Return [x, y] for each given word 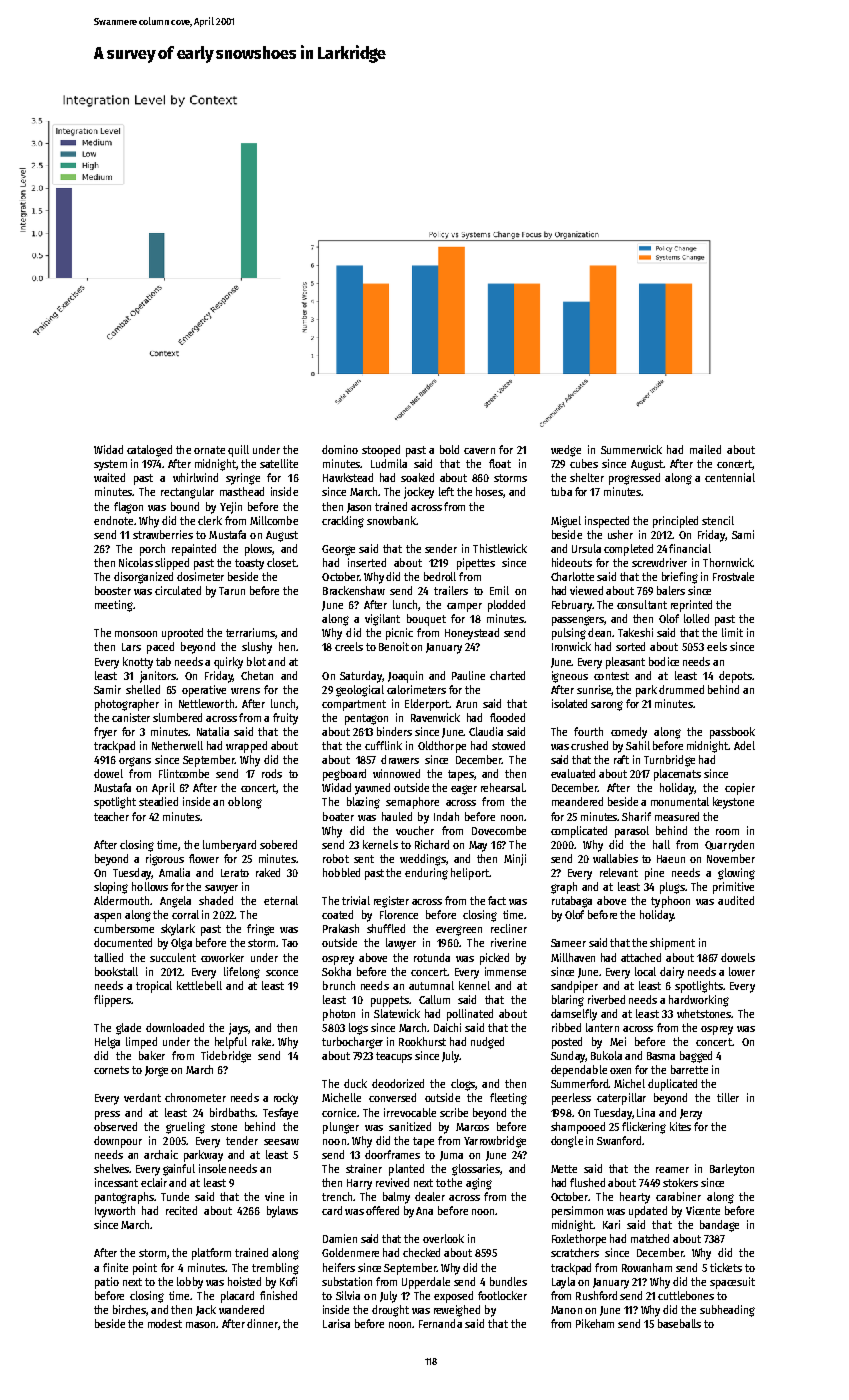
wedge [566, 451]
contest [611, 676]
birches [130, 1310]
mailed [705, 449]
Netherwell [177, 745]
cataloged [149, 451]
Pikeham [595, 1323]
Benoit [394, 646]
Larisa [336, 1323]
